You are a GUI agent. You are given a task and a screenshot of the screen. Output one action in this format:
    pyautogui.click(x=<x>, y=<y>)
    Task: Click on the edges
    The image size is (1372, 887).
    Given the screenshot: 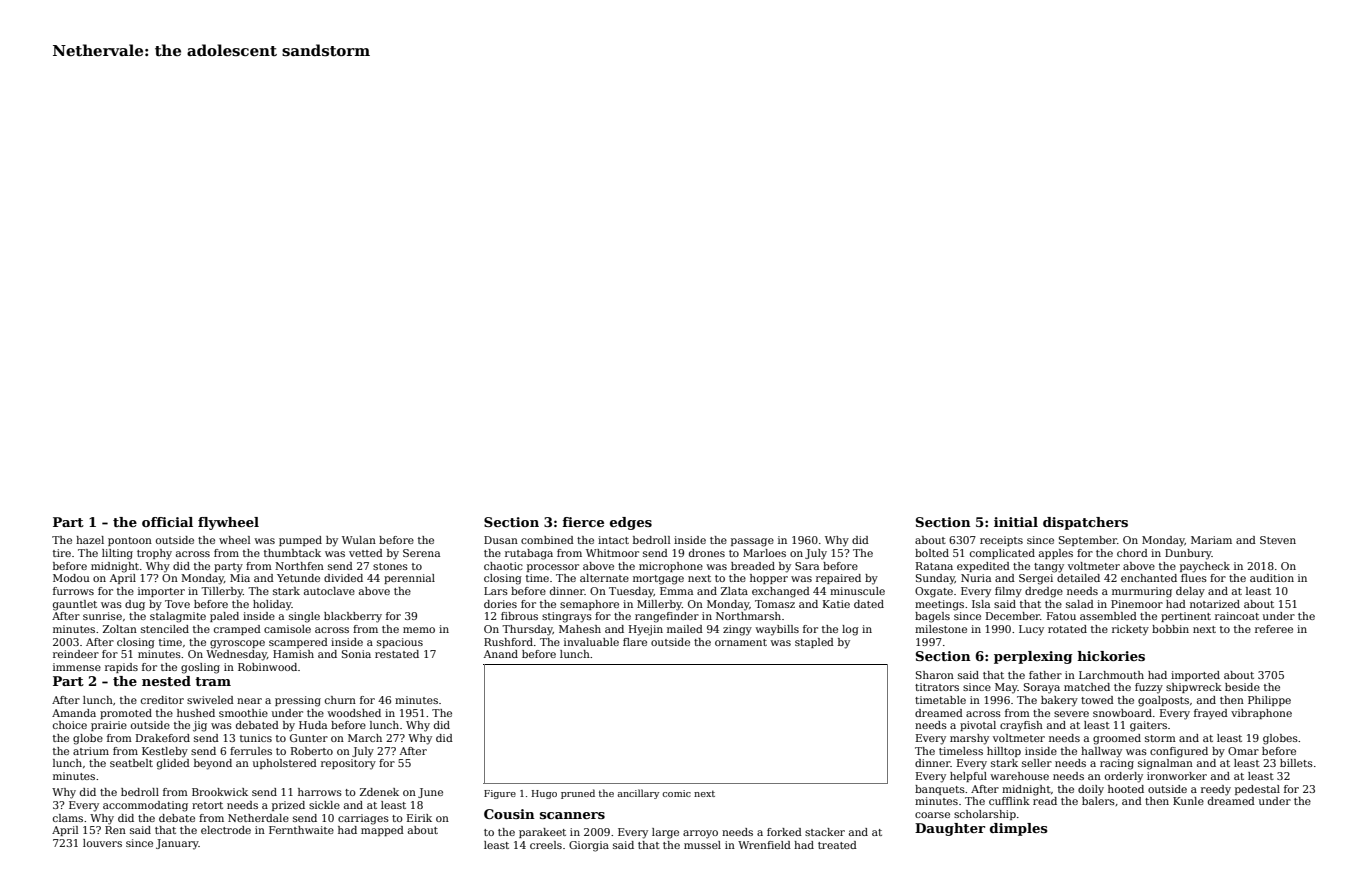 What is the action you would take?
    pyautogui.click(x=631, y=523)
